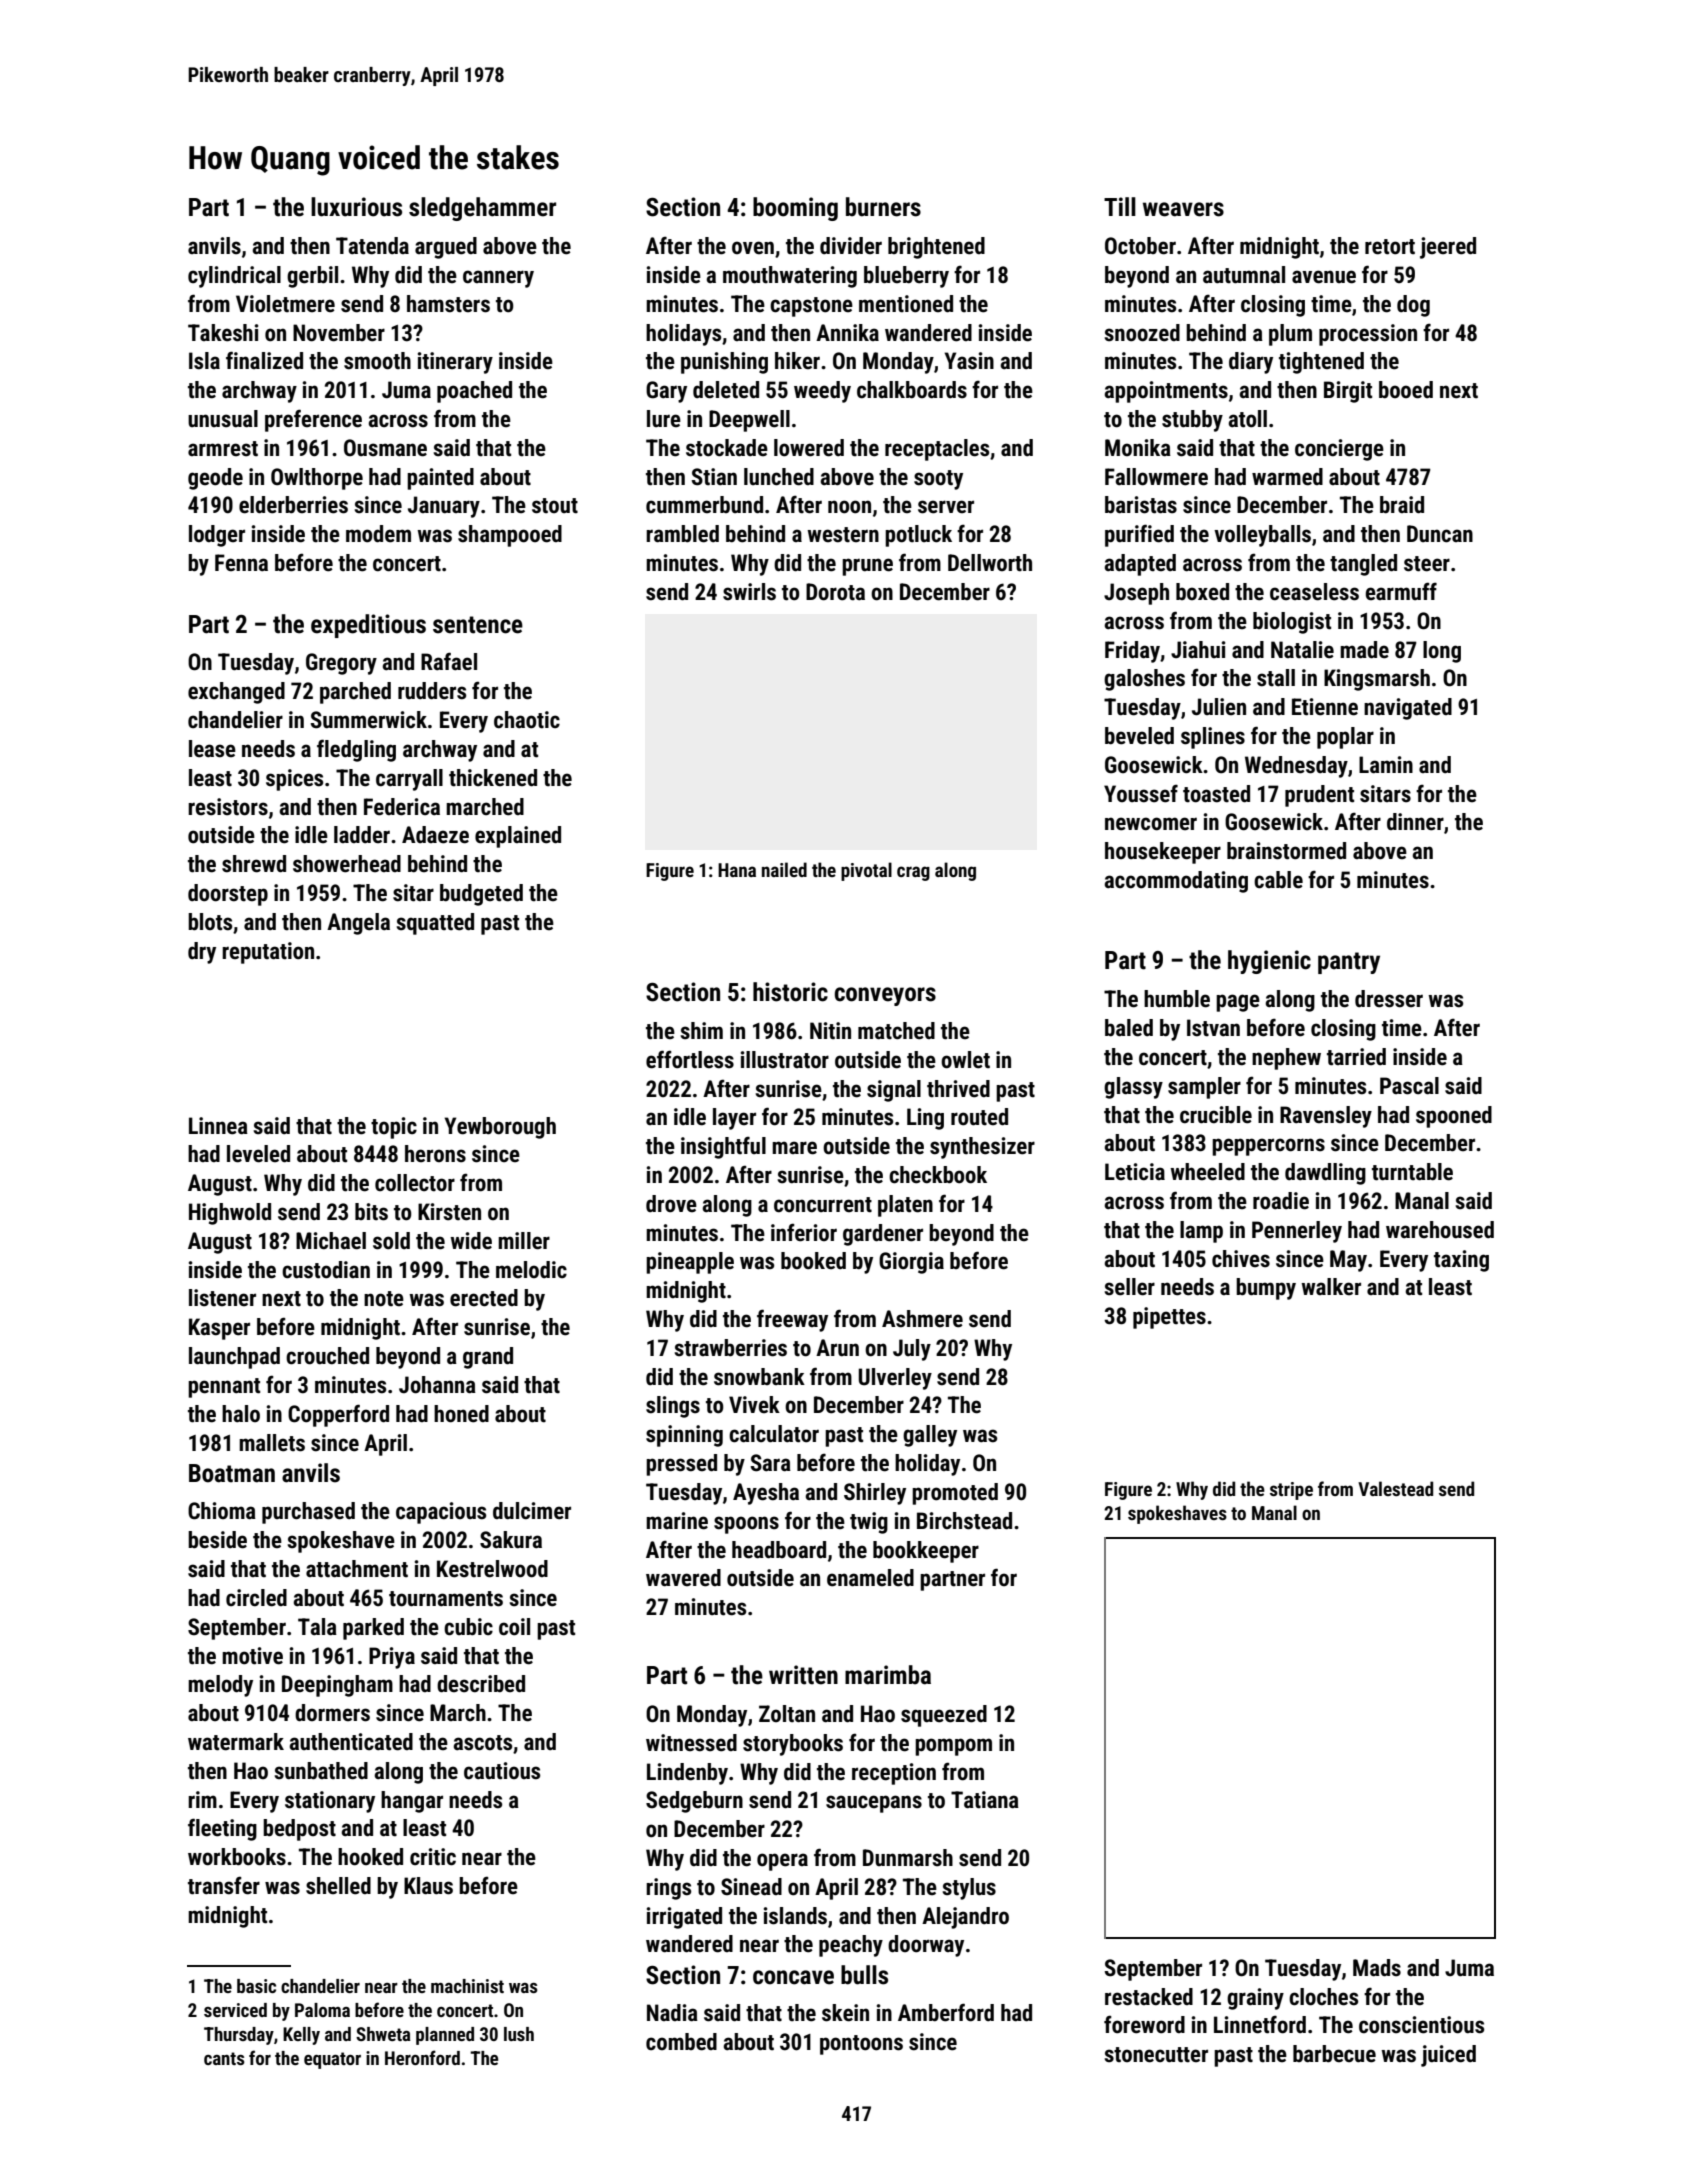 The image size is (1683, 2178). What do you see at coordinates (930, 1436) in the image?
I see `galley` at bounding box center [930, 1436].
